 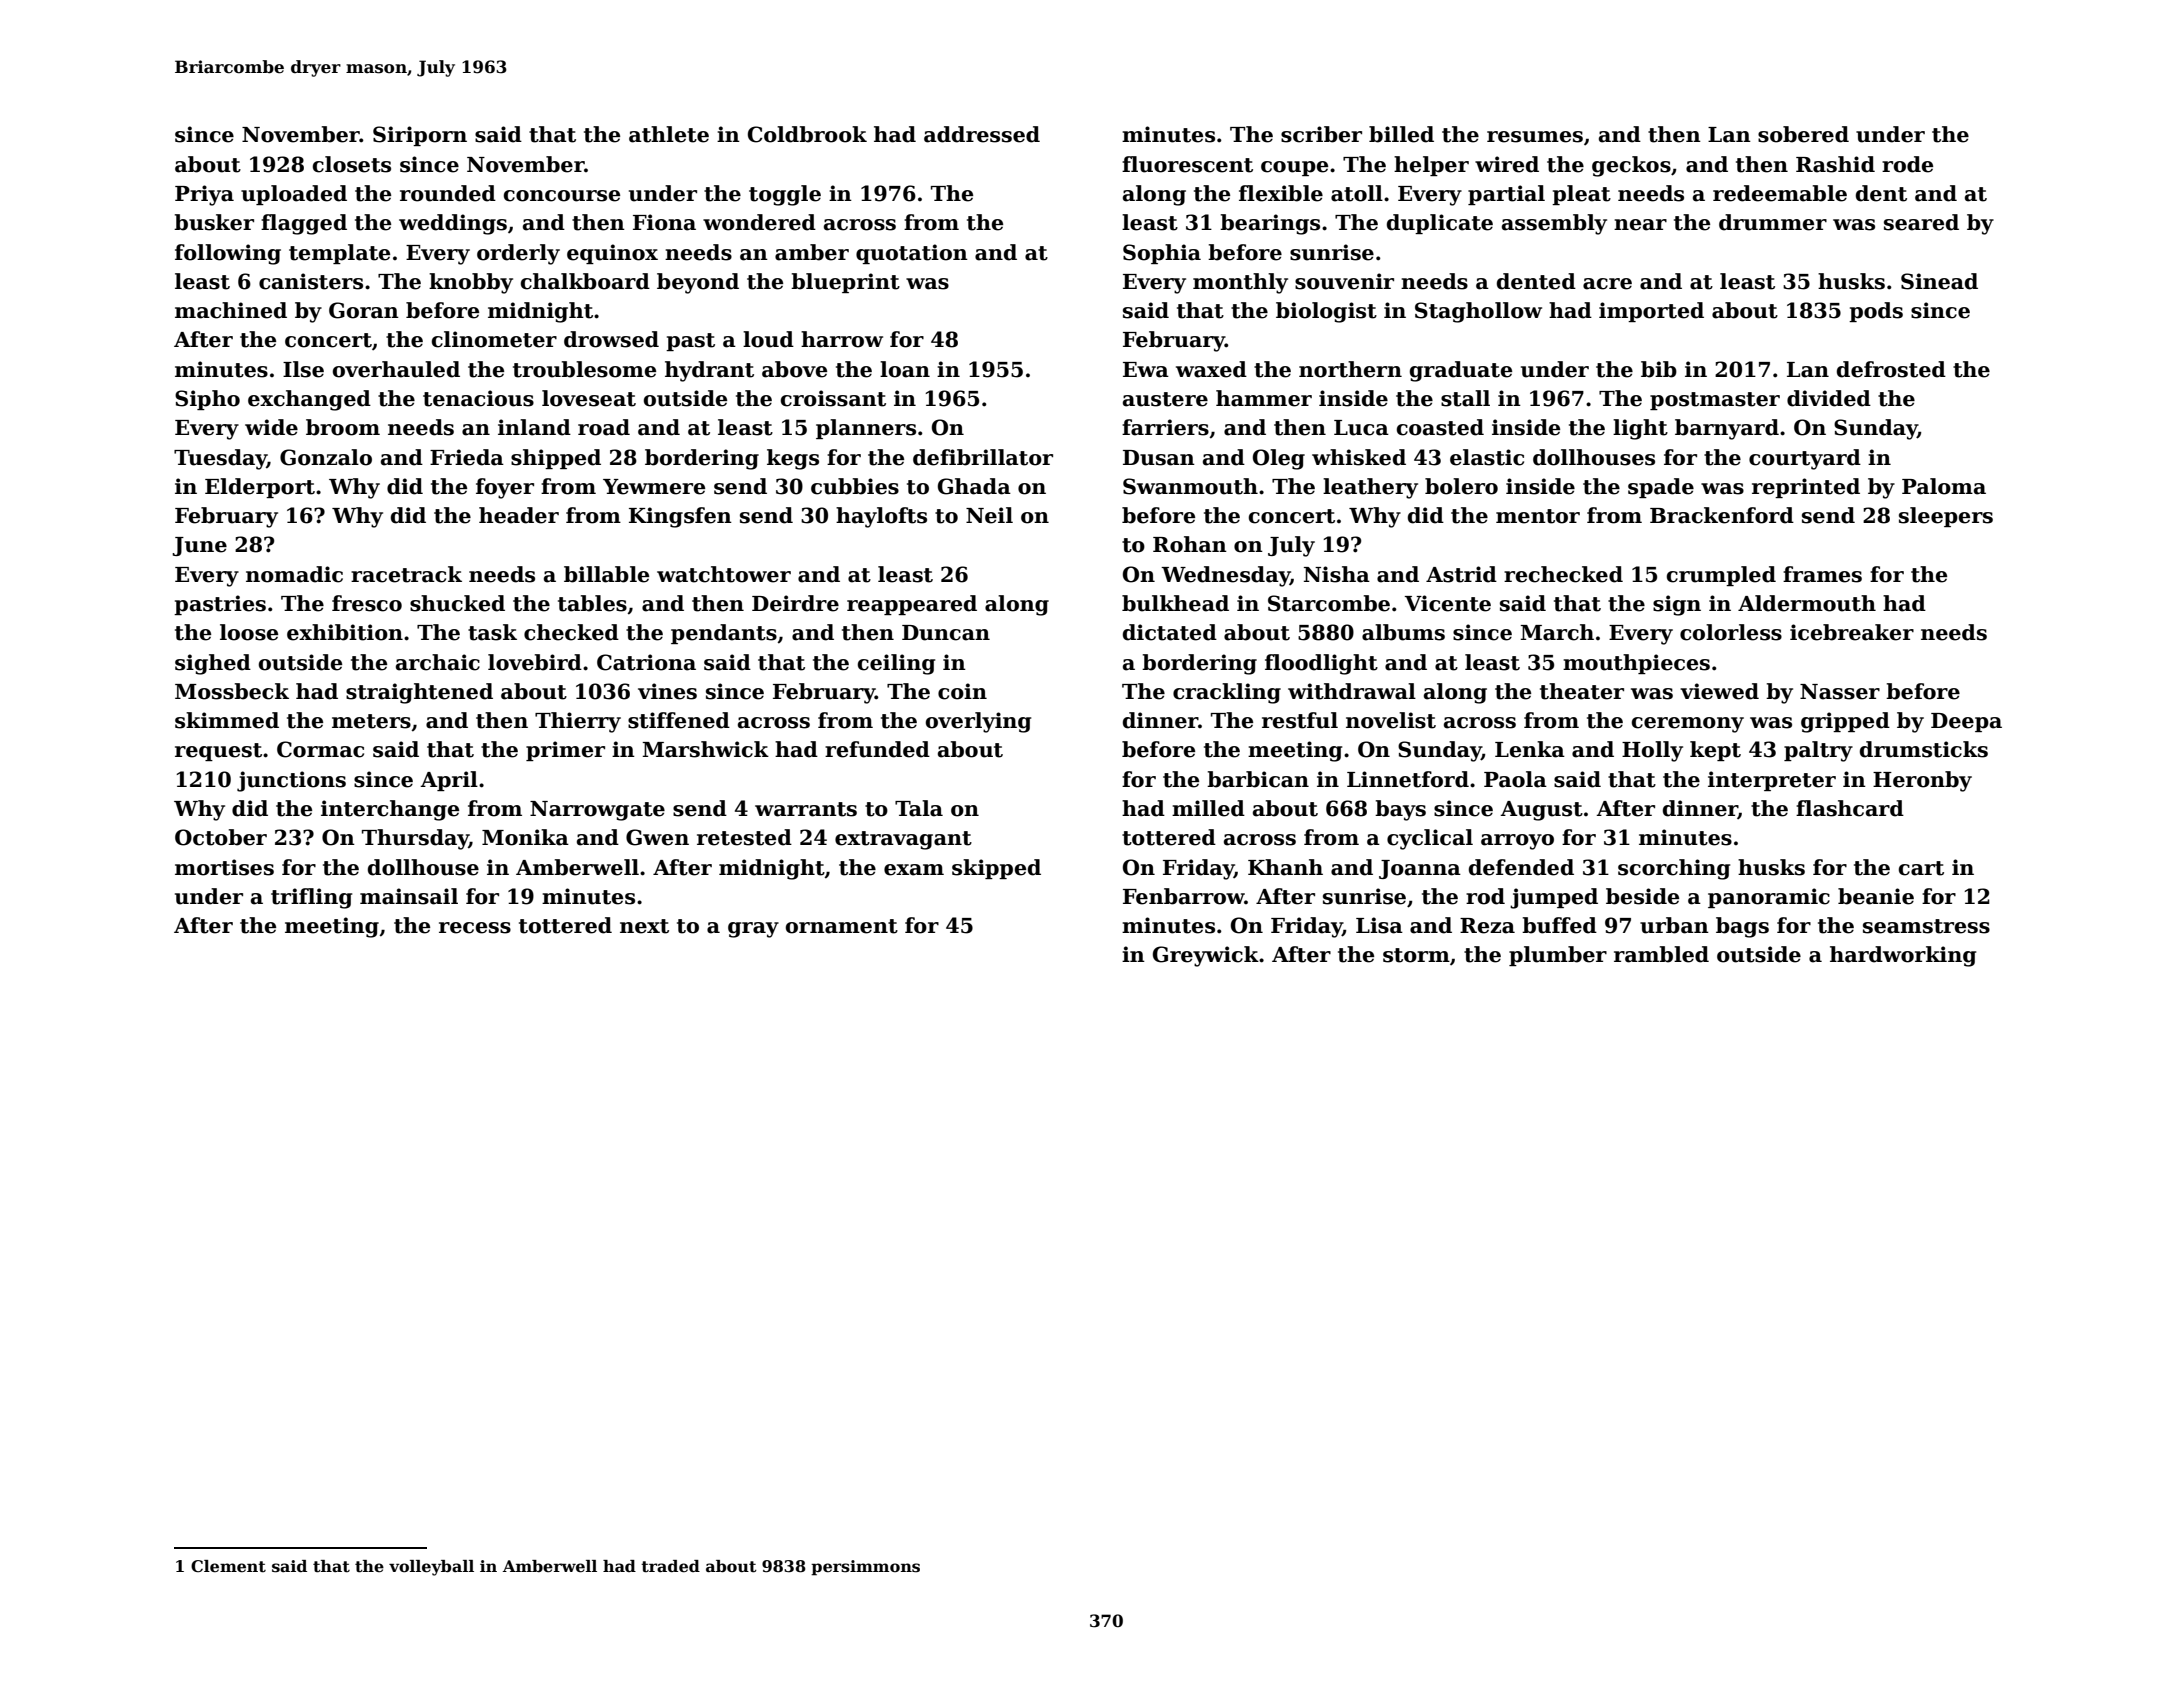 I want to click on Priya, so click(x=204, y=195).
